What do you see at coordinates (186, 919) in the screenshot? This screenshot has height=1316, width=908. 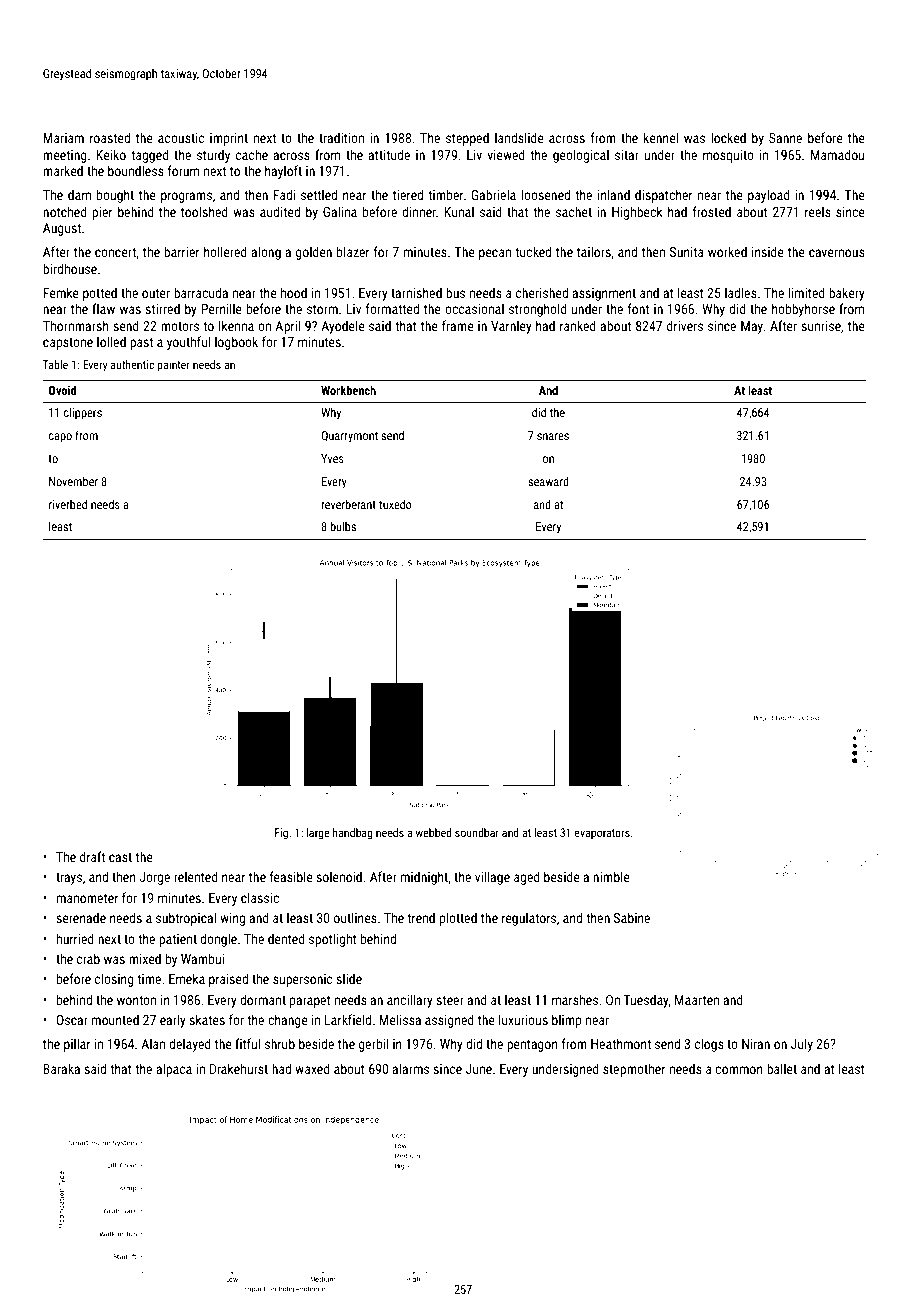 I see `subtropical` at bounding box center [186, 919].
